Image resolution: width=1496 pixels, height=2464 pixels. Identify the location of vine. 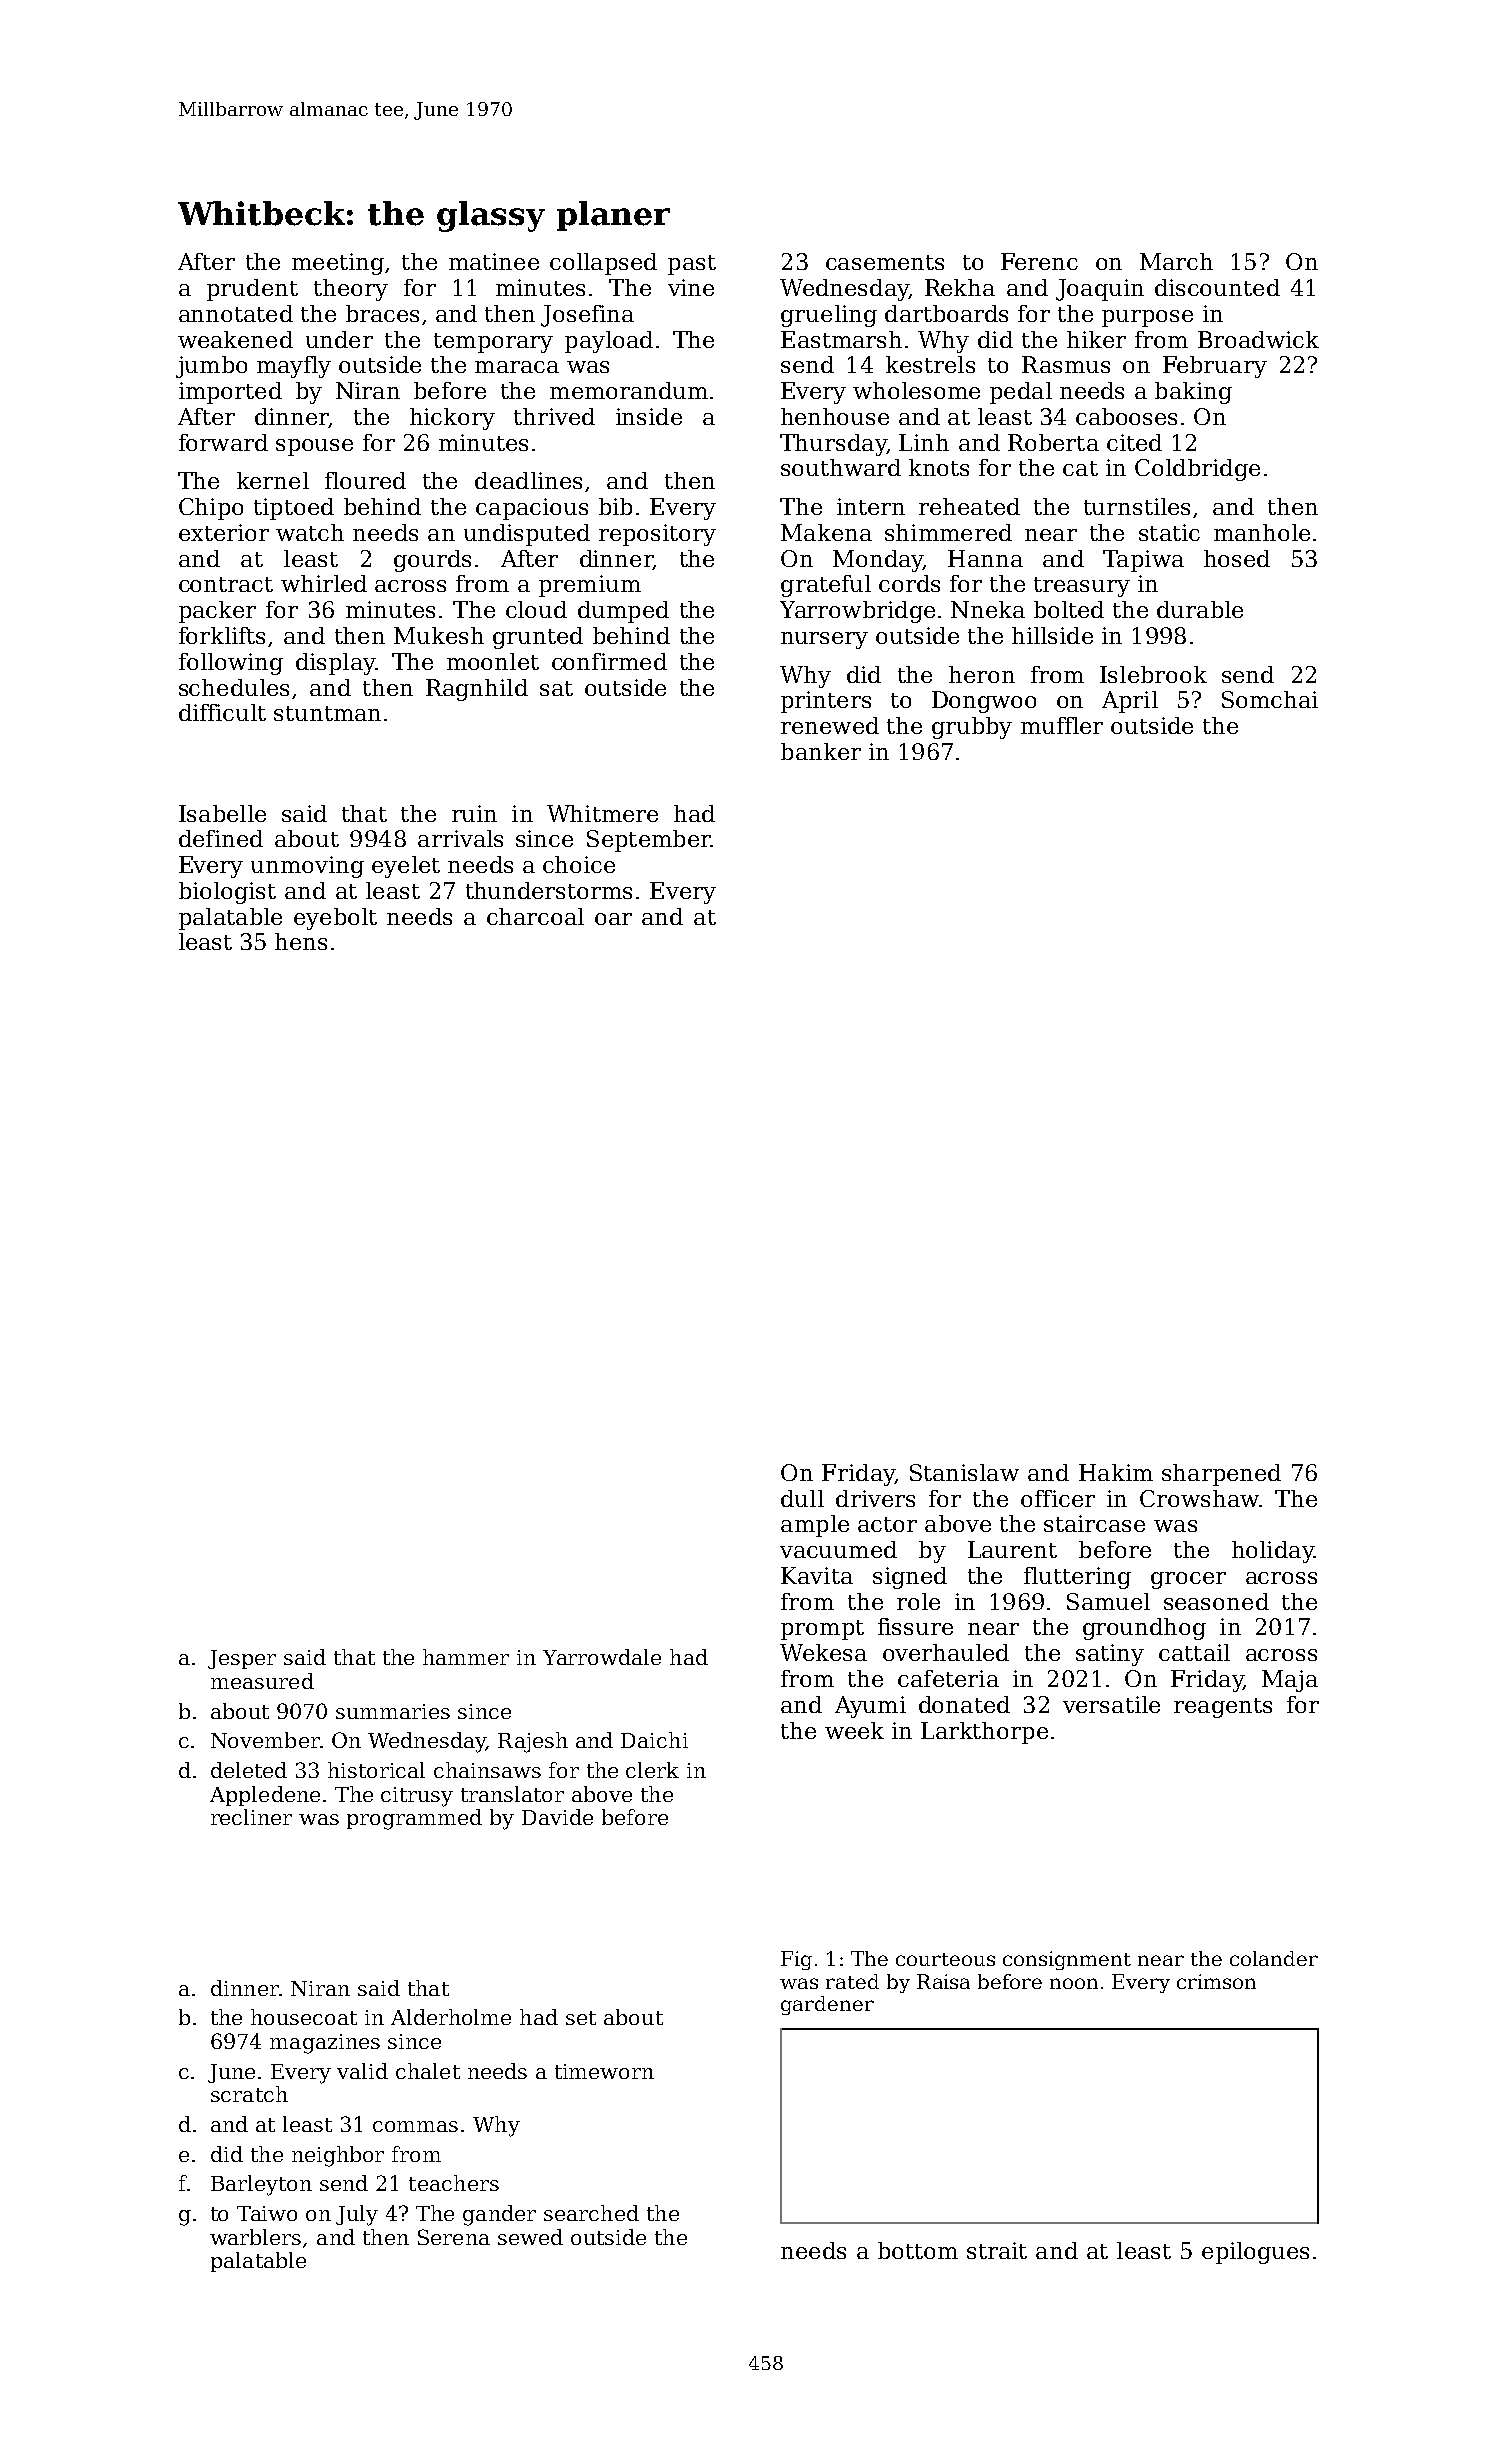
(691, 287).
